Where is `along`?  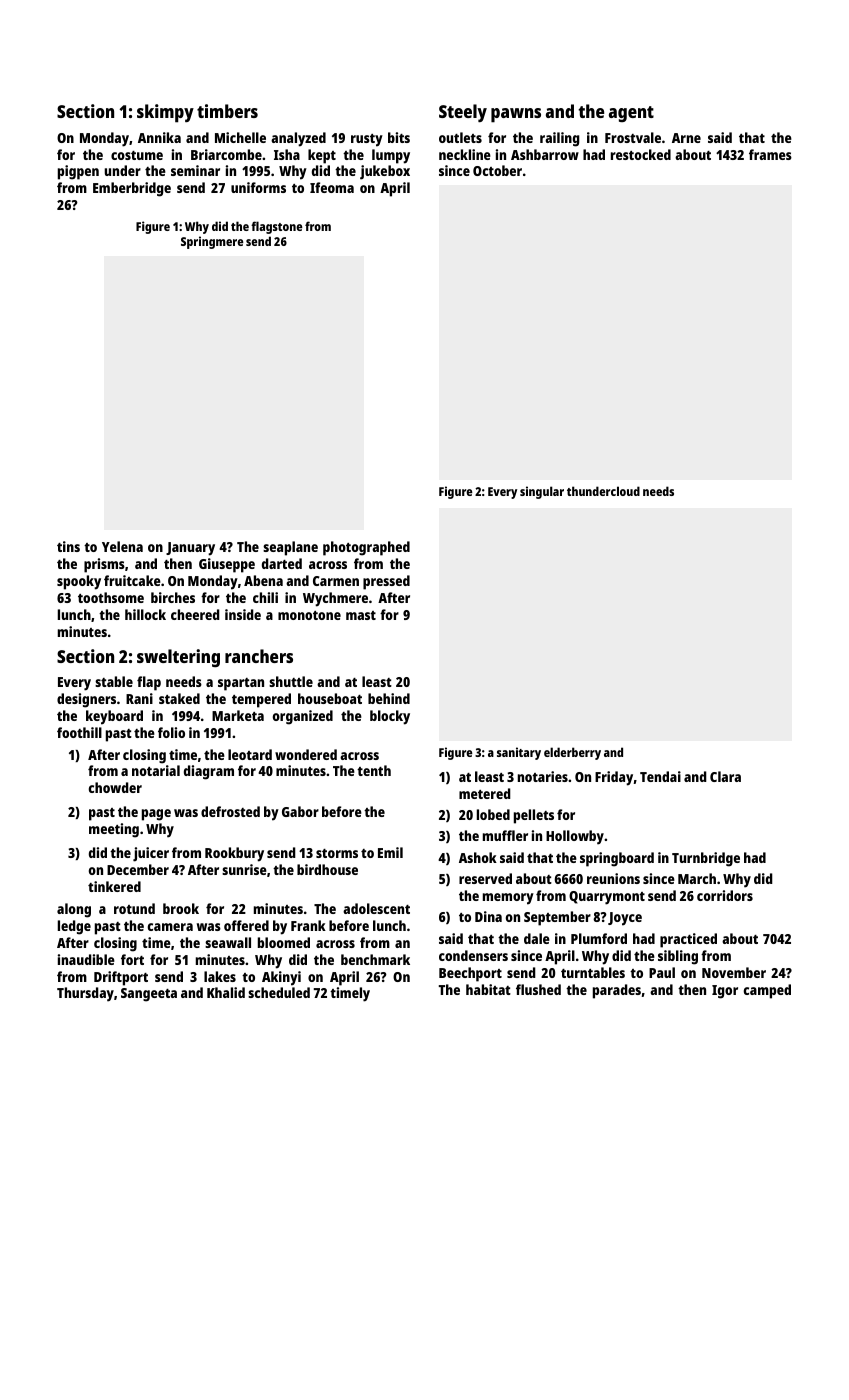 along is located at coordinates (74, 910).
